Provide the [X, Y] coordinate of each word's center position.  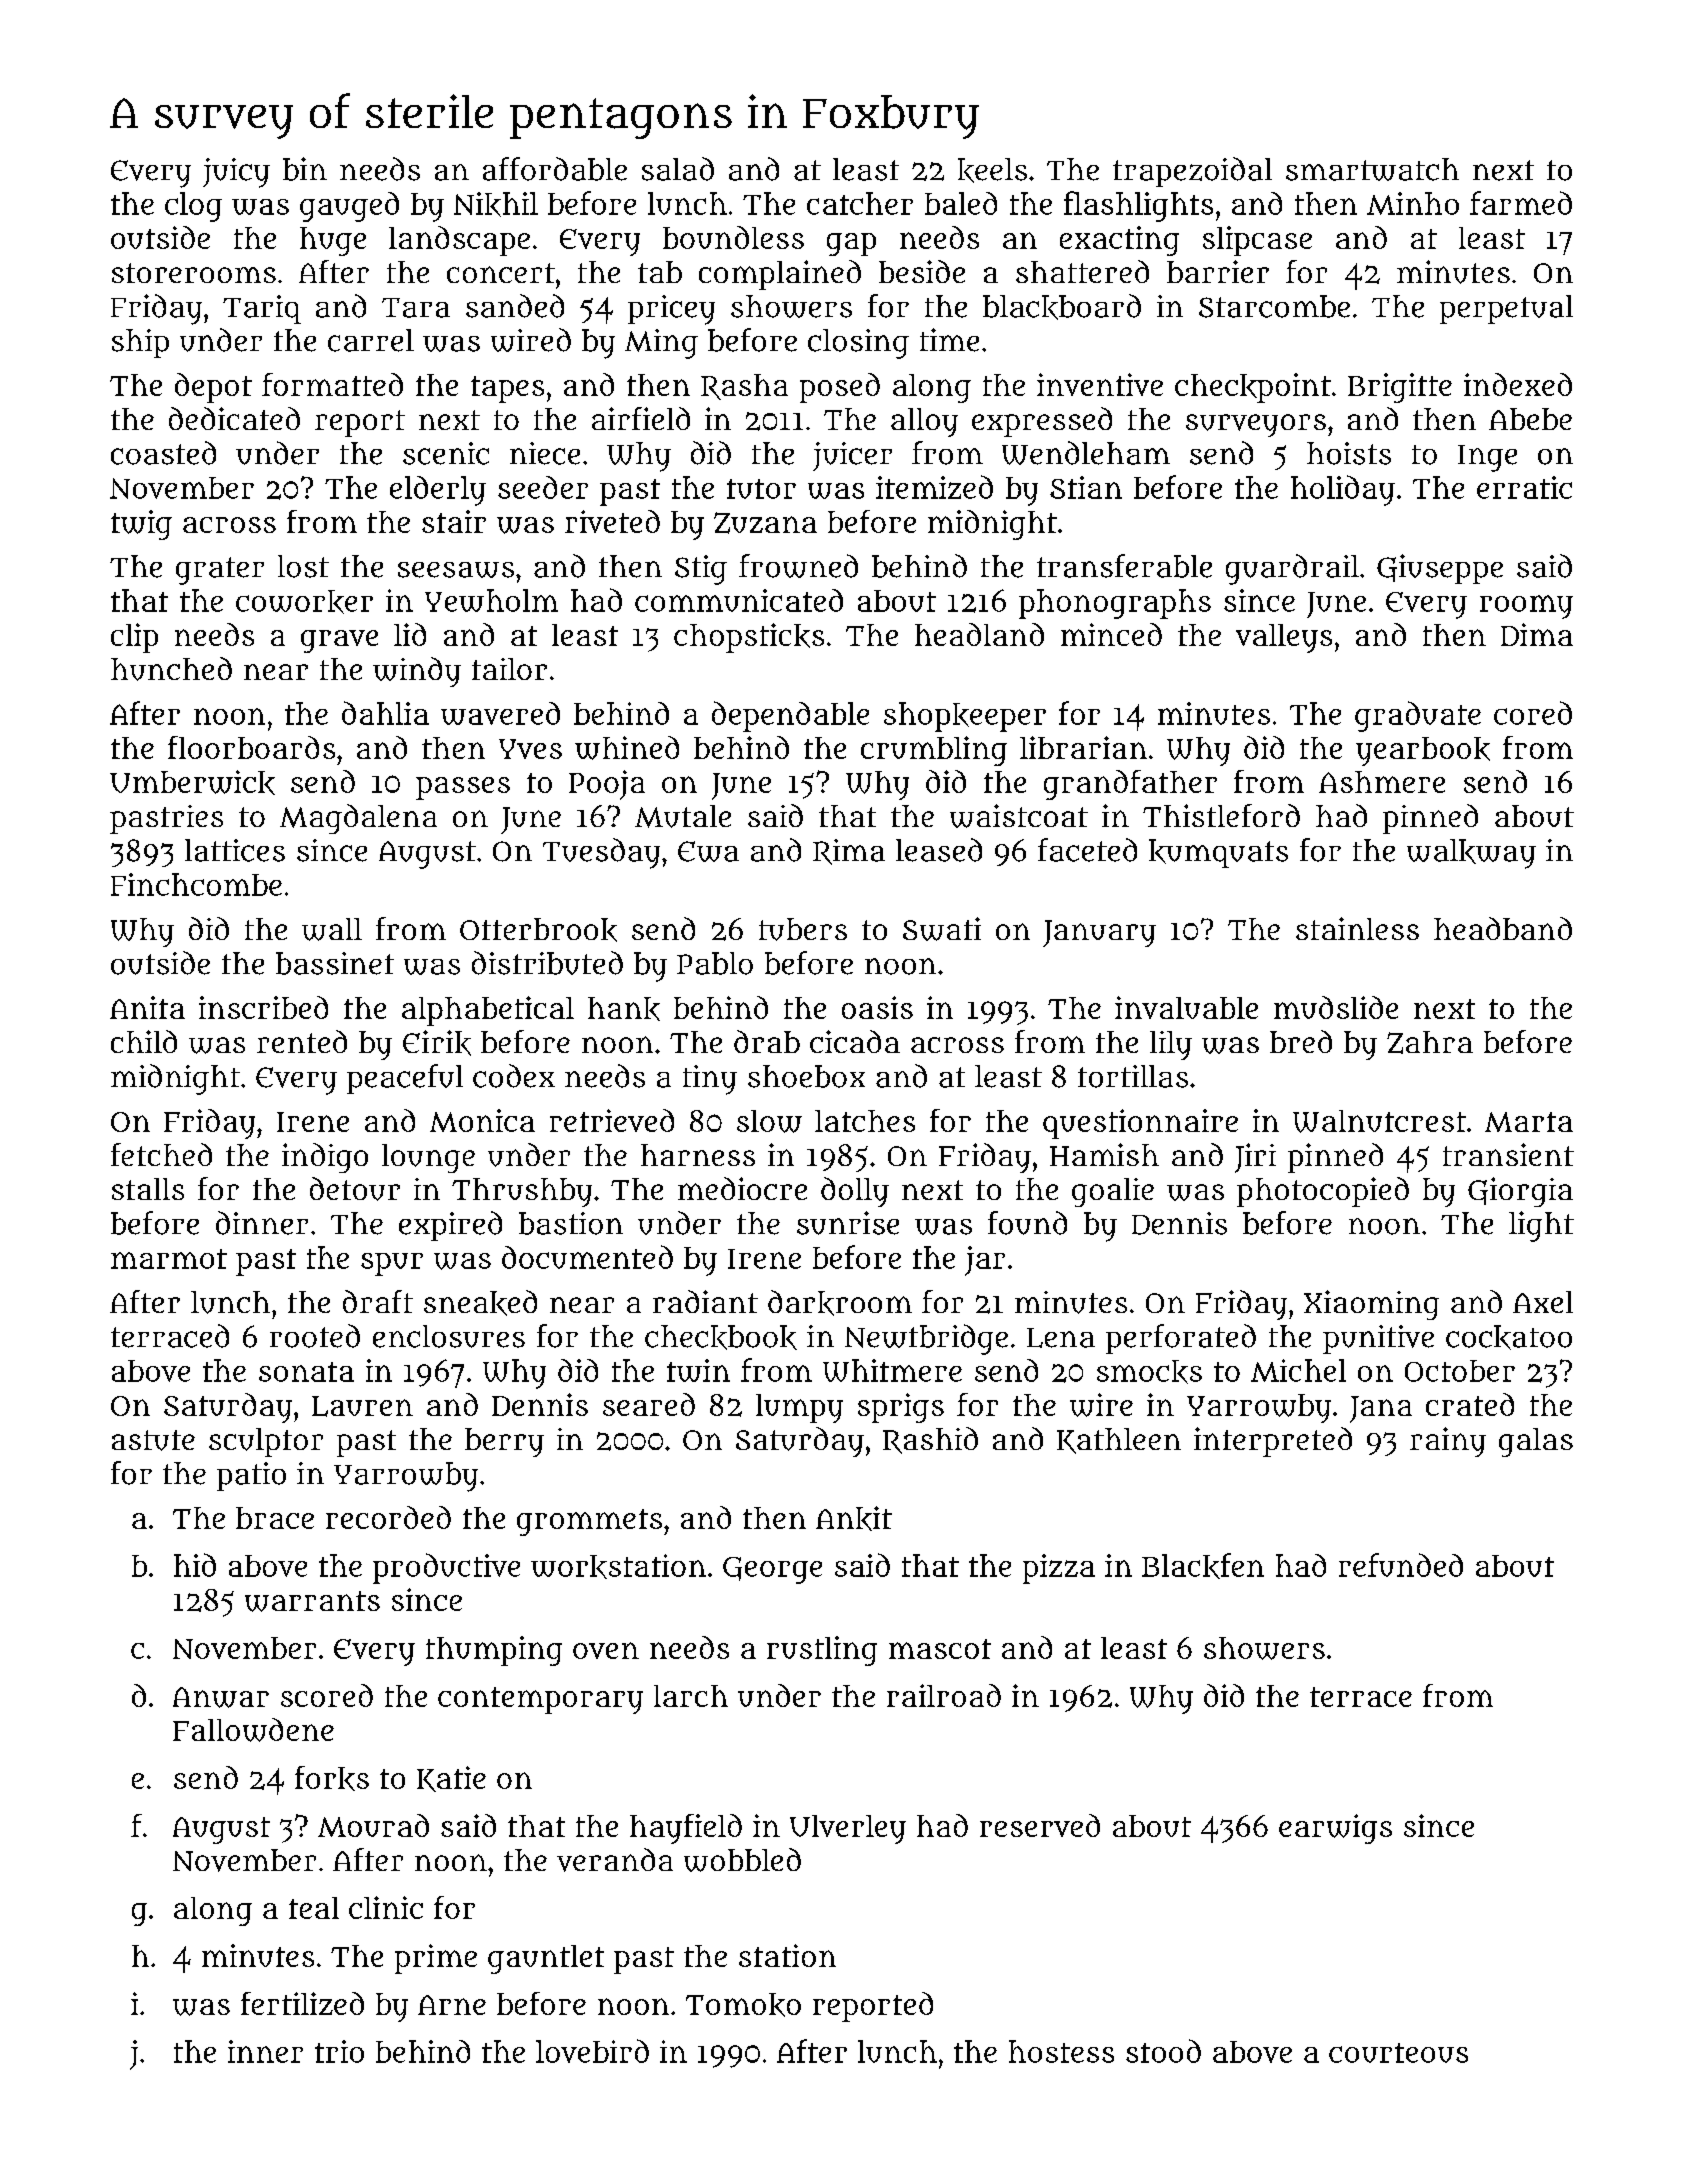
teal [314, 1908]
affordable [555, 169]
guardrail [1292, 569]
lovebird [592, 2051]
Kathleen [1119, 1441]
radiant [705, 1301]
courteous [1398, 2053]
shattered [1082, 271]
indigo [325, 1158]
